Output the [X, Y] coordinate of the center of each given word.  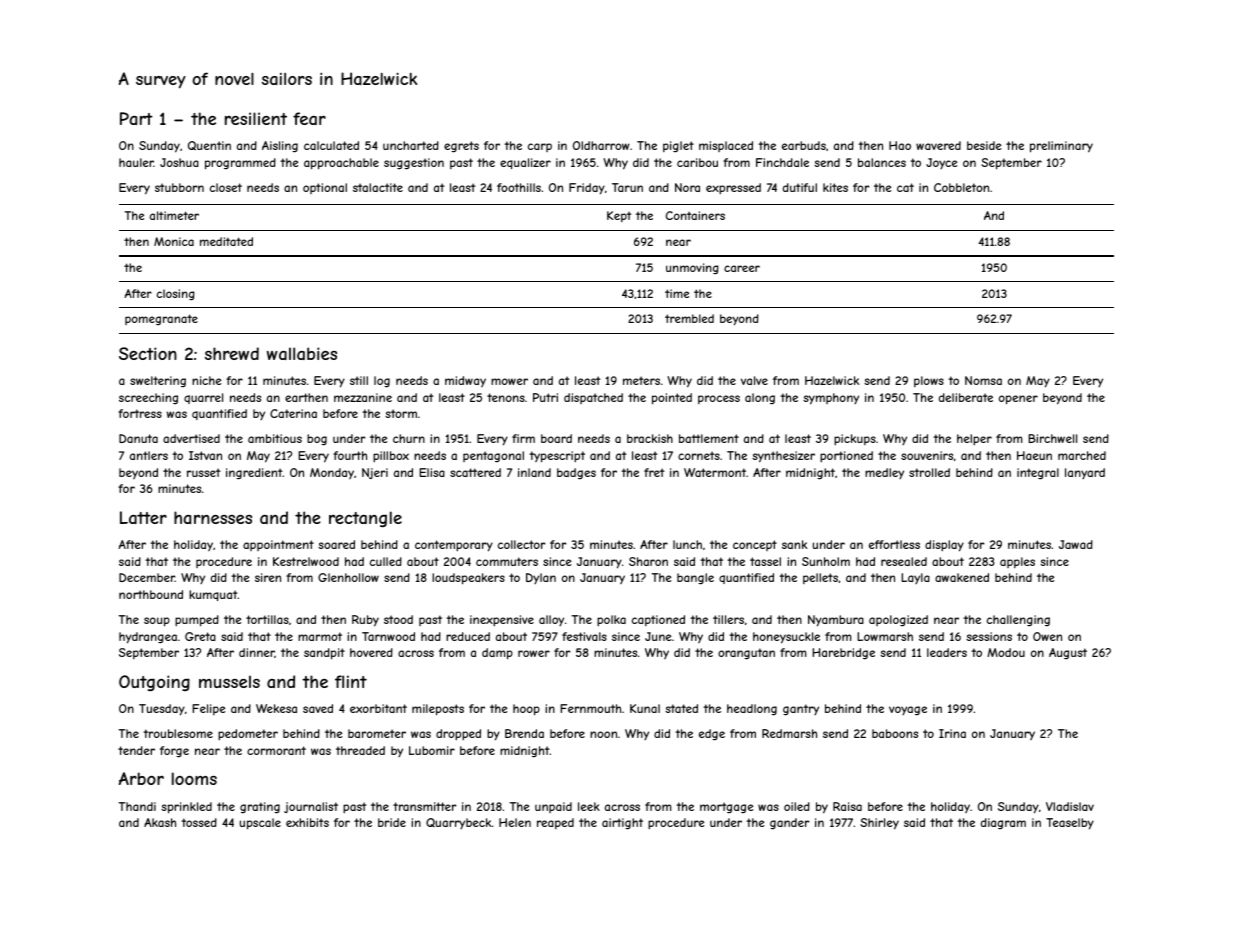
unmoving [692, 268]
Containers [695, 215]
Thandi [137, 806]
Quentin [209, 145]
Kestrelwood [306, 561]
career [742, 268]
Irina [952, 733]
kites [835, 187]
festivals [584, 636]
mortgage [726, 807]
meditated [226, 241]
